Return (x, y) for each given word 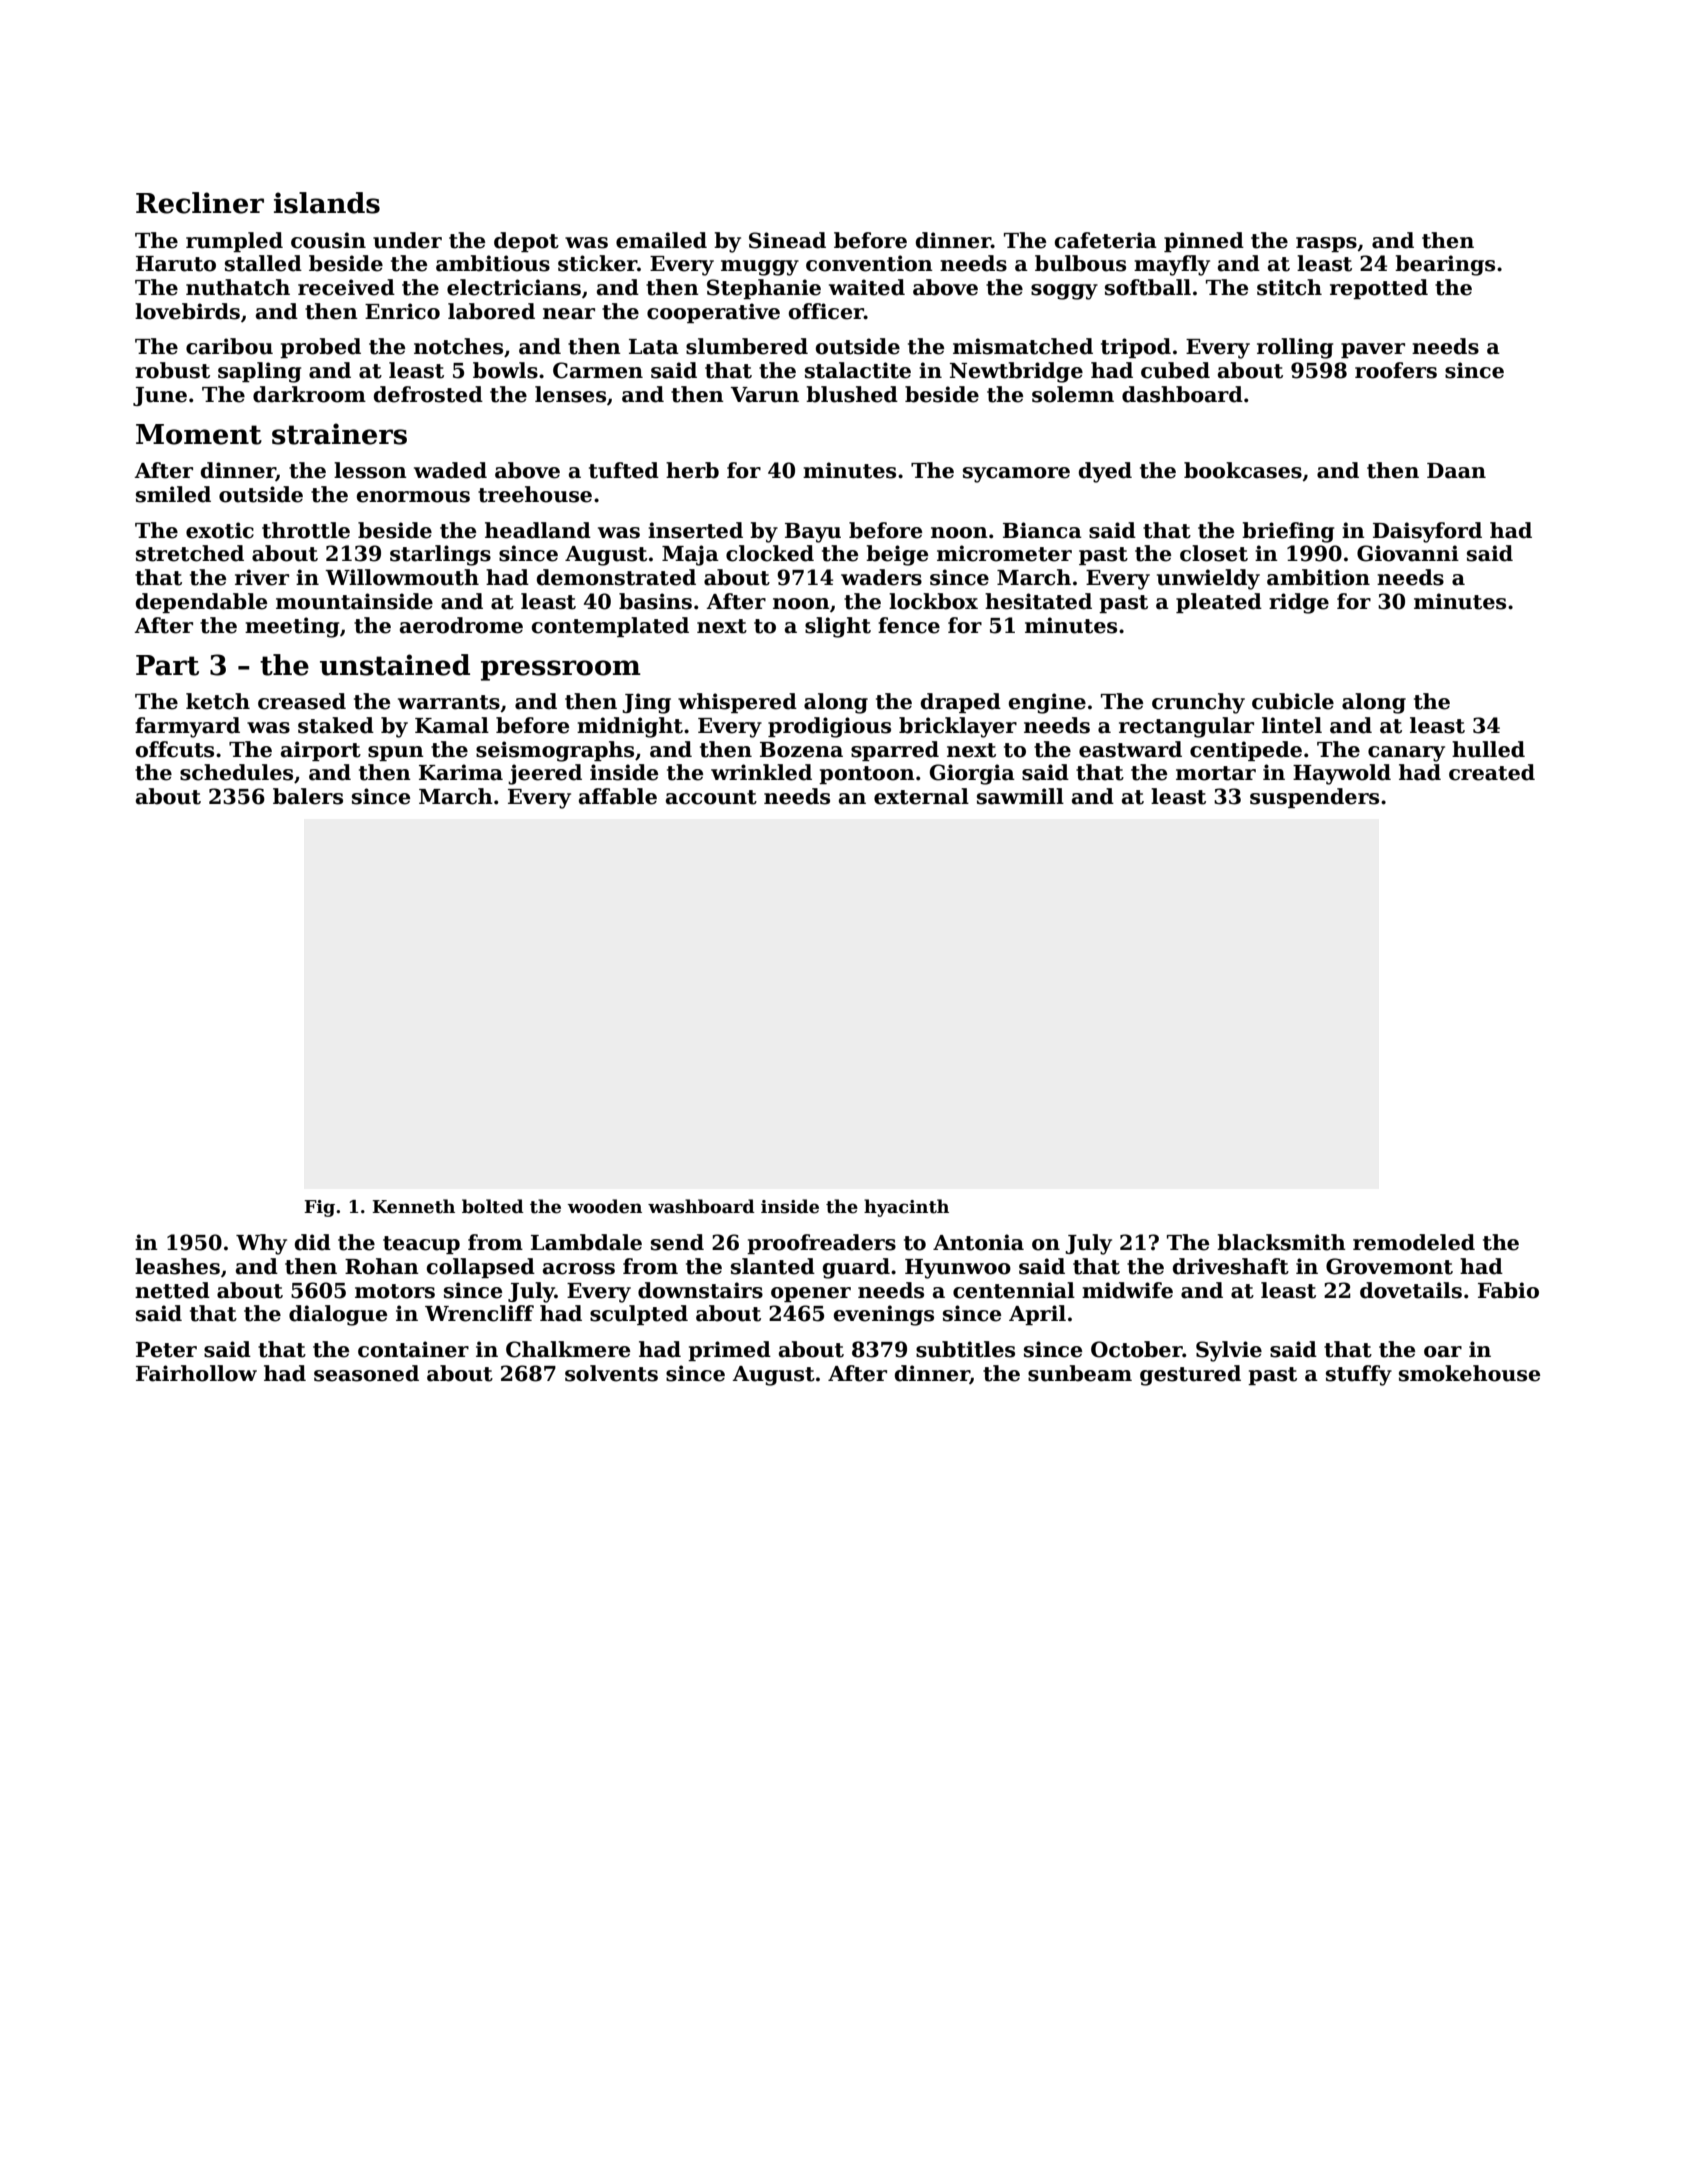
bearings (1445, 265)
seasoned (366, 1373)
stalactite (858, 370)
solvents (611, 1373)
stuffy (1359, 1375)
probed (320, 348)
